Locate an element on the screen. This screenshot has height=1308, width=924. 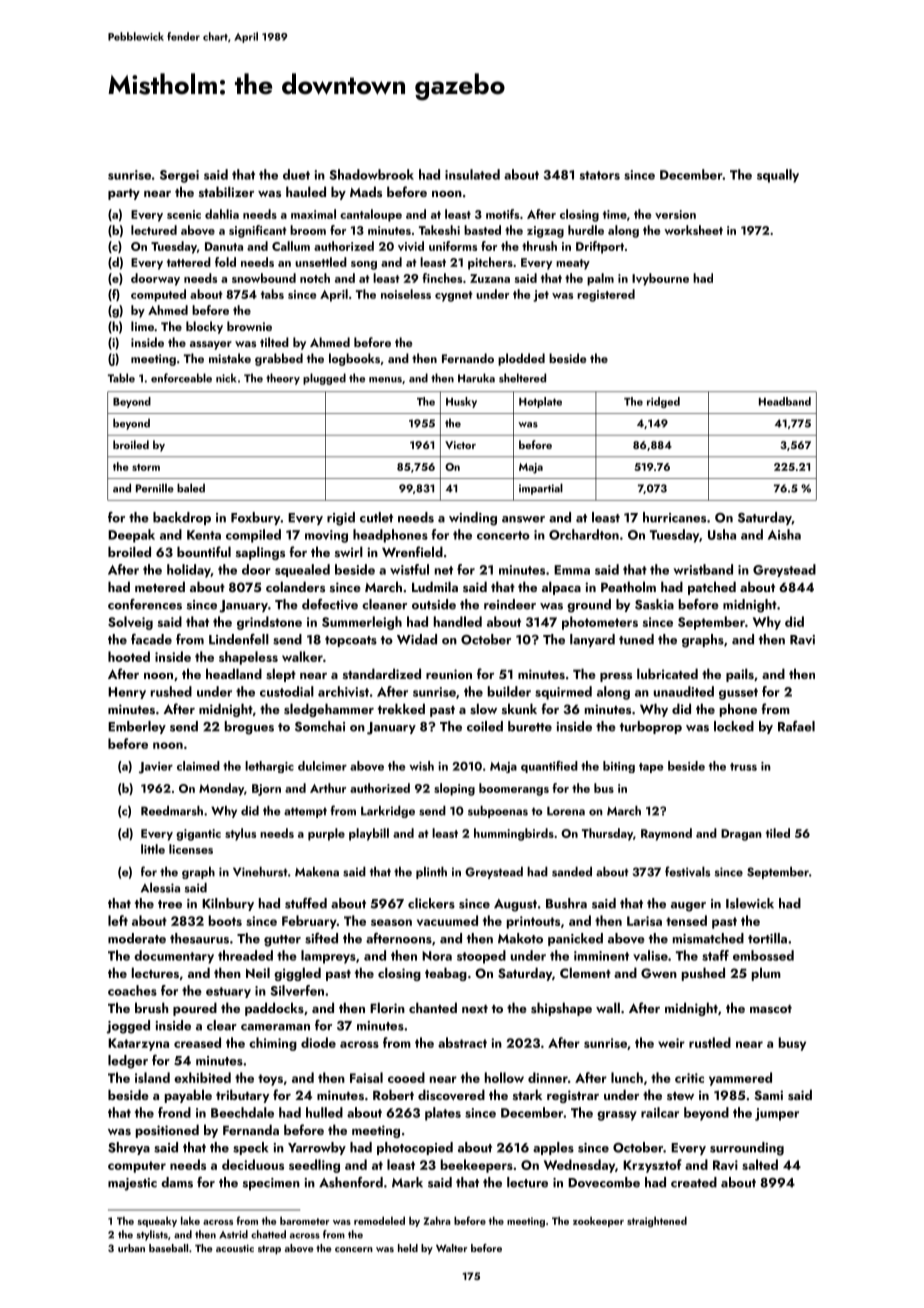
railcar is located at coordinates (660, 1112).
